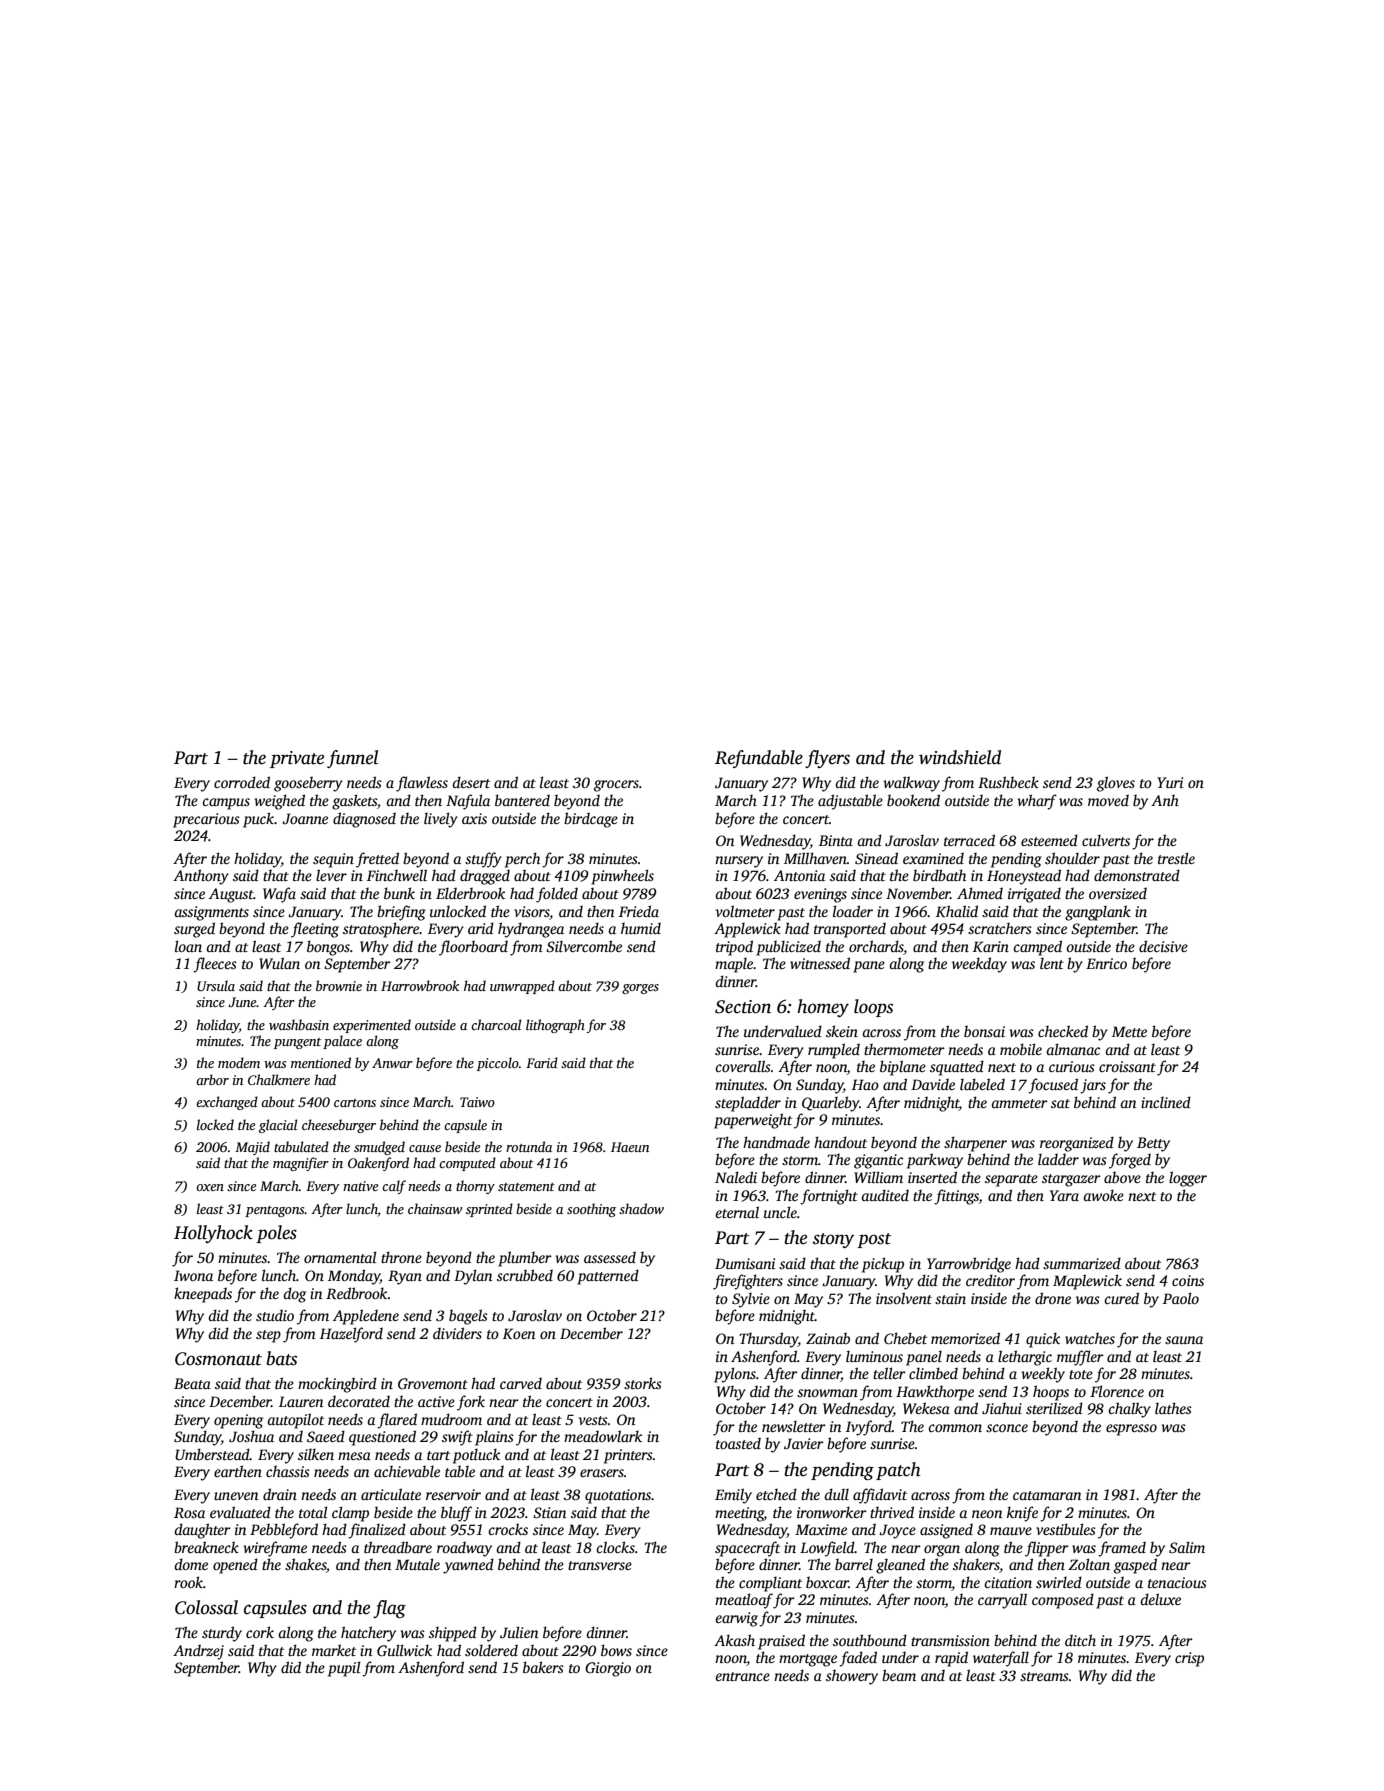 The image size is (1384, 1791). I want to click on entrance, so click(742, 1676).
